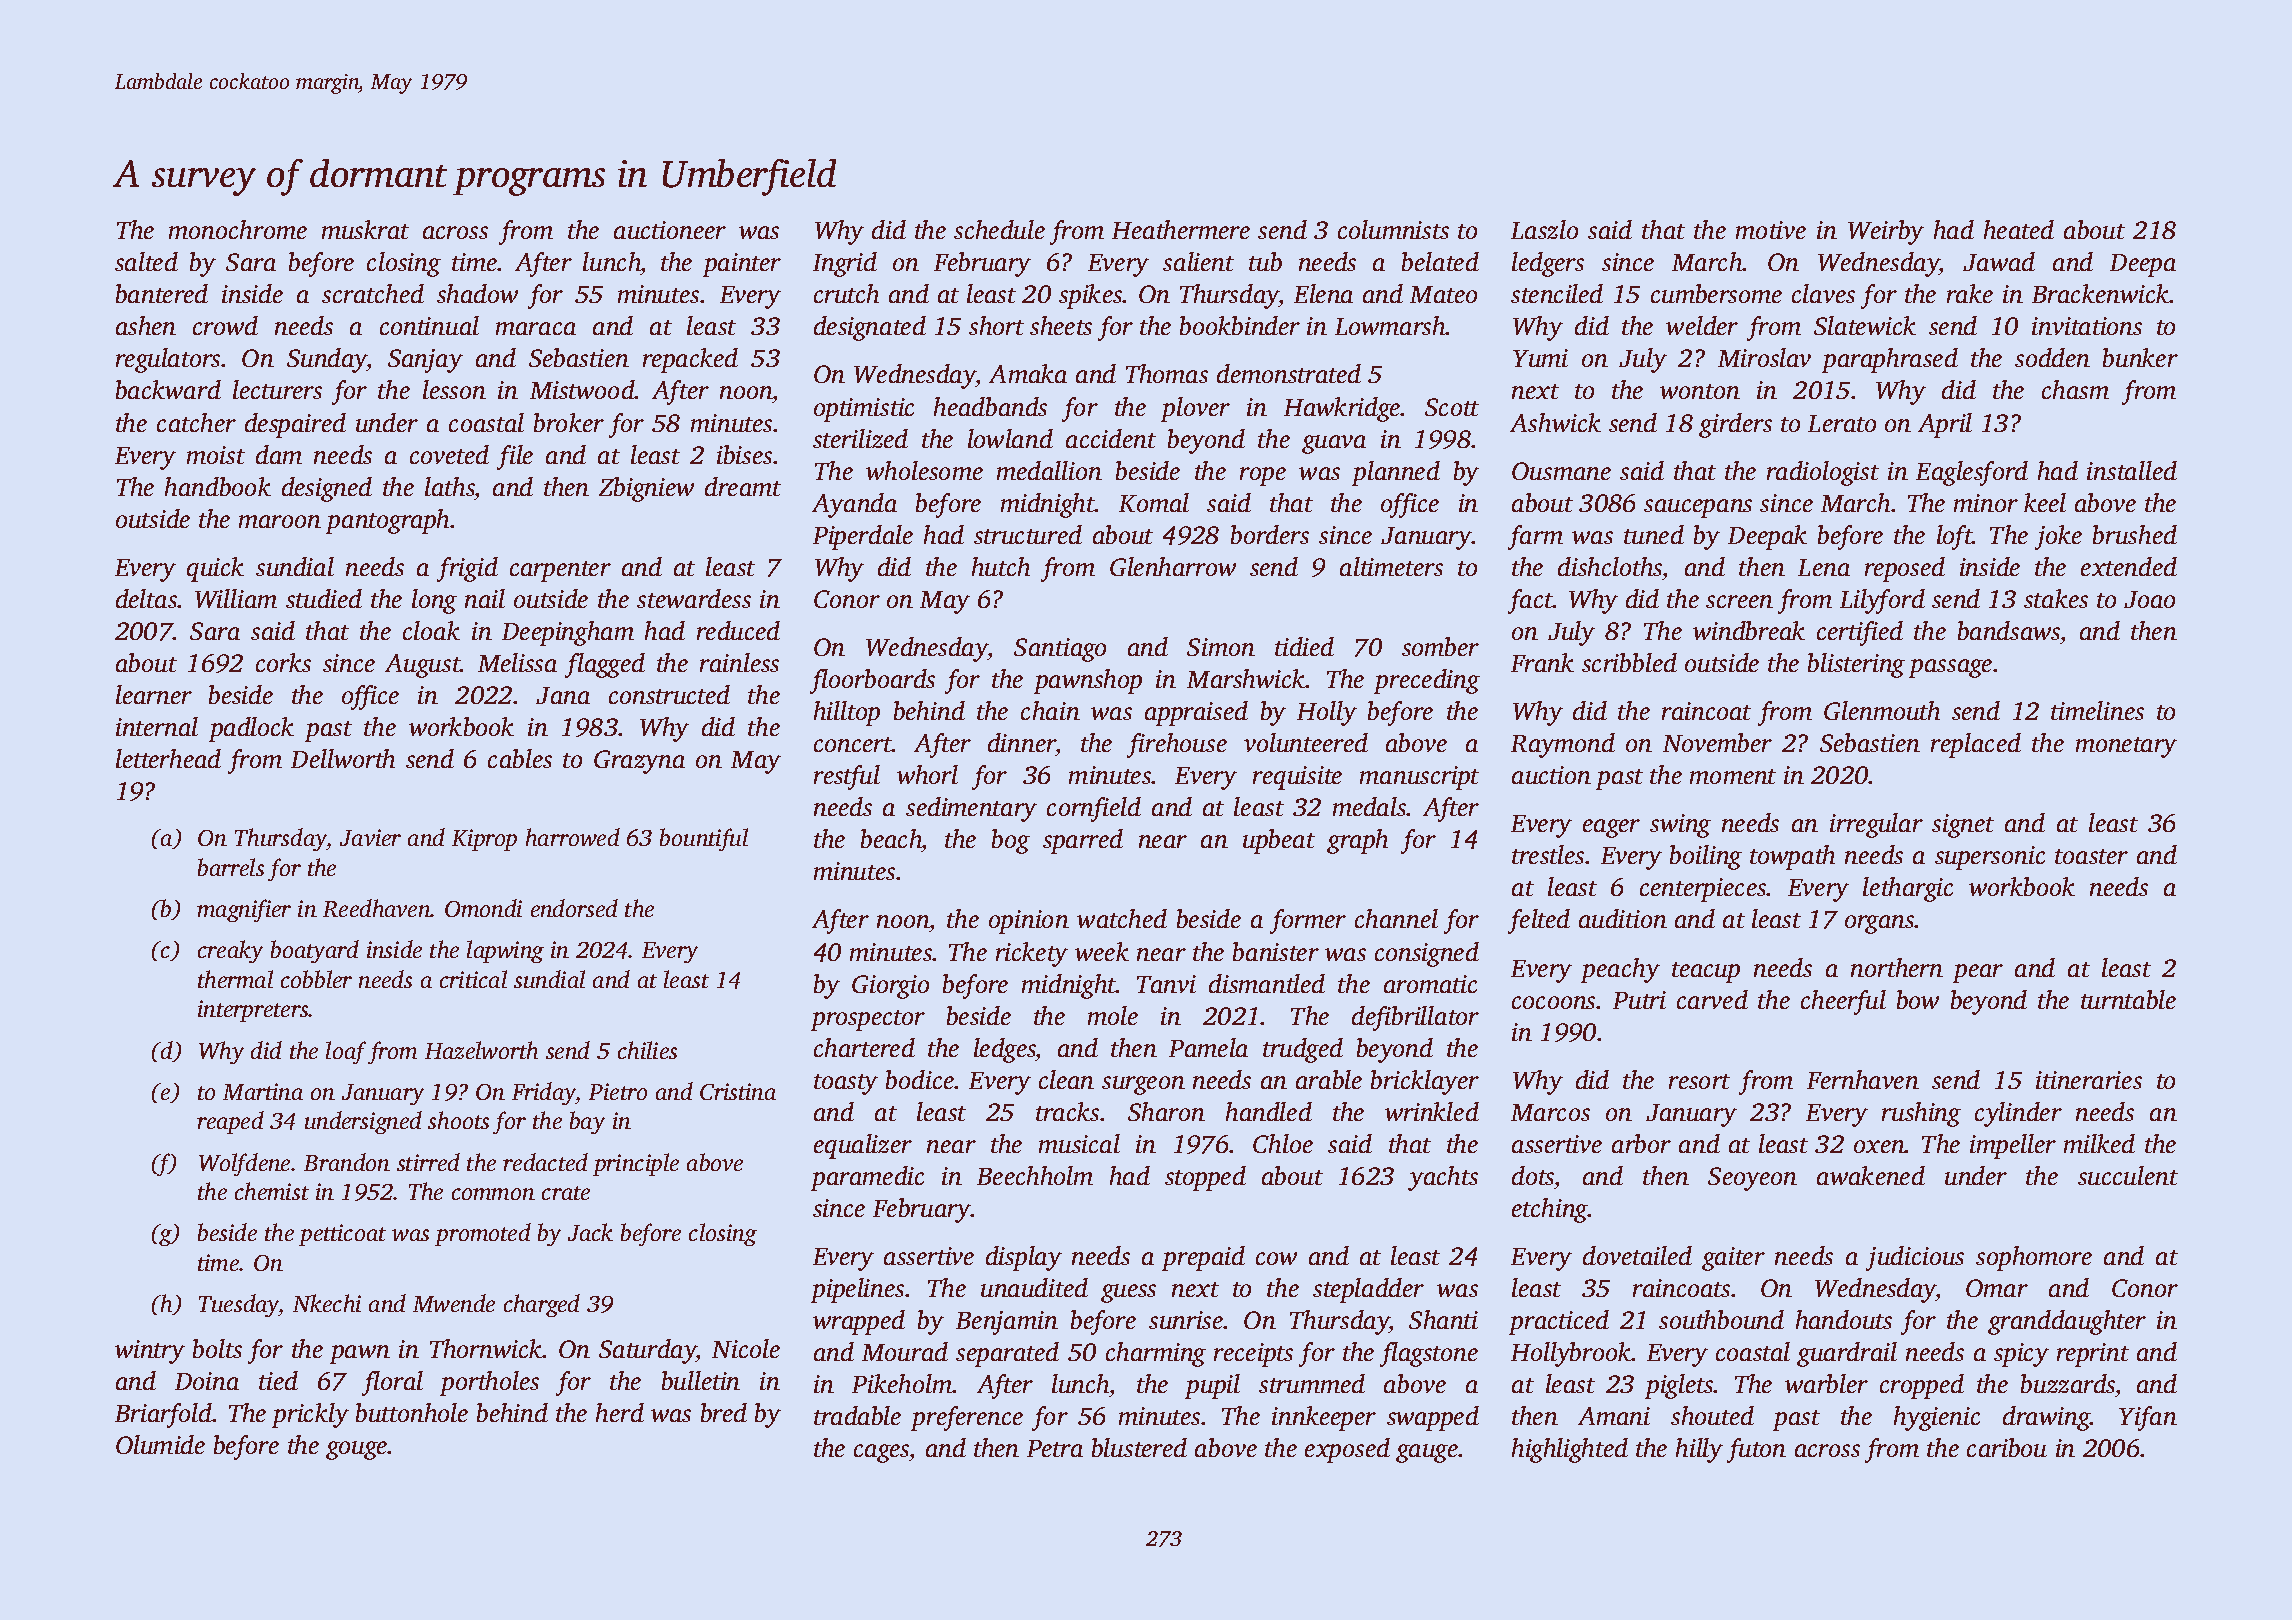 The width and height of the page is (2292, 1620). What do you see at coordinates (365, 229) in the page?
I see `muskrat` at bounding box center [365, 229].
